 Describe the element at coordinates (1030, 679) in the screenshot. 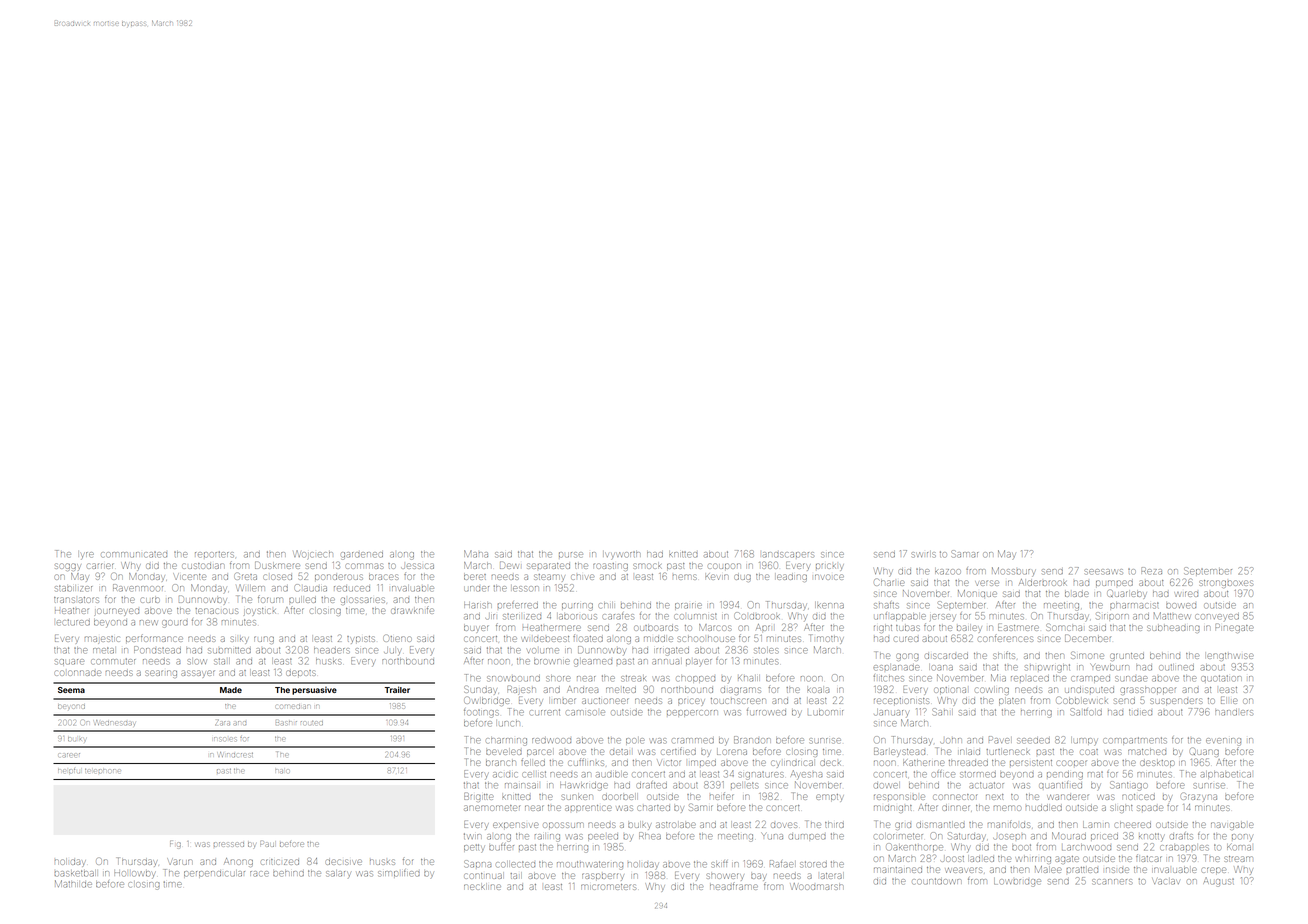

I see `replaced` at that location.
